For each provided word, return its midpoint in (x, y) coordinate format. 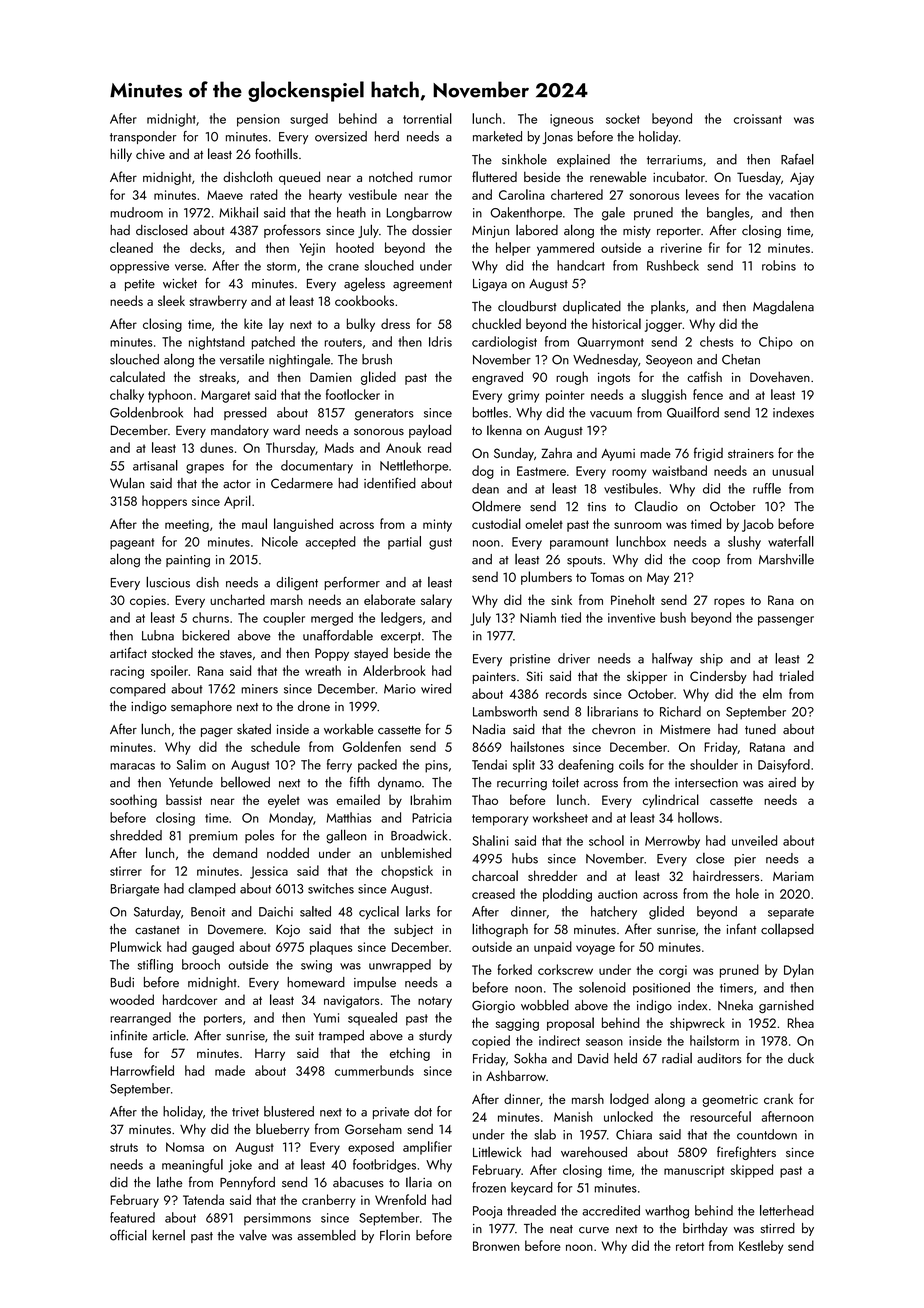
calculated (137, 376)
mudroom (136, 212)
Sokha (530, 1058)
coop (706, 562)
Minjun (490, 232)
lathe (169, 1182)
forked (515, 969)
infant (741, 929)
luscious (168, 582)
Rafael (797, 159)
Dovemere (236, 930)
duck (801, 1058)
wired (436, 688)
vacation (791, 195)
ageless (364, 284)
